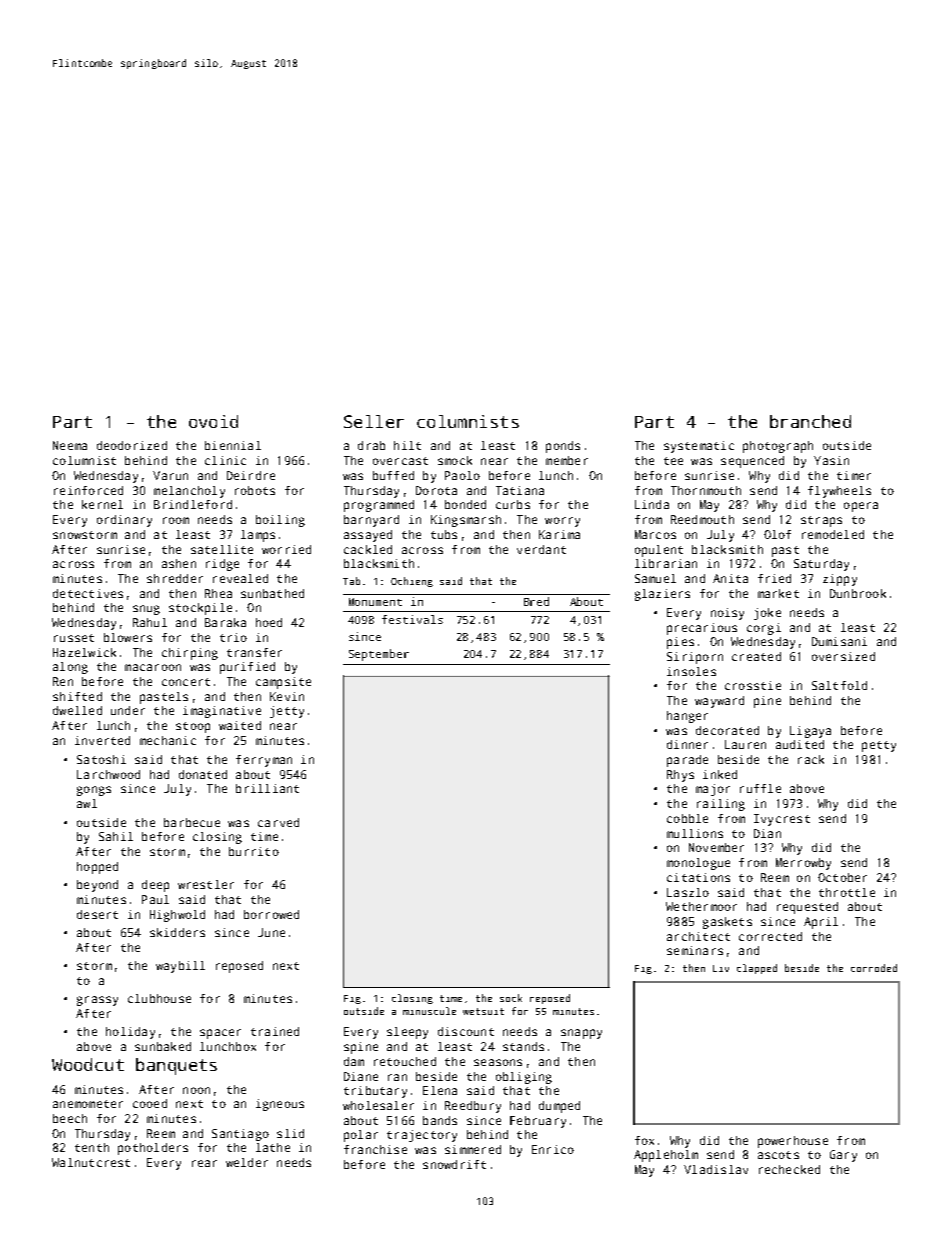 Image resolution: width=952 pixels, height=1233 pixels. I want to click on Yasin, so click(831, 460).
